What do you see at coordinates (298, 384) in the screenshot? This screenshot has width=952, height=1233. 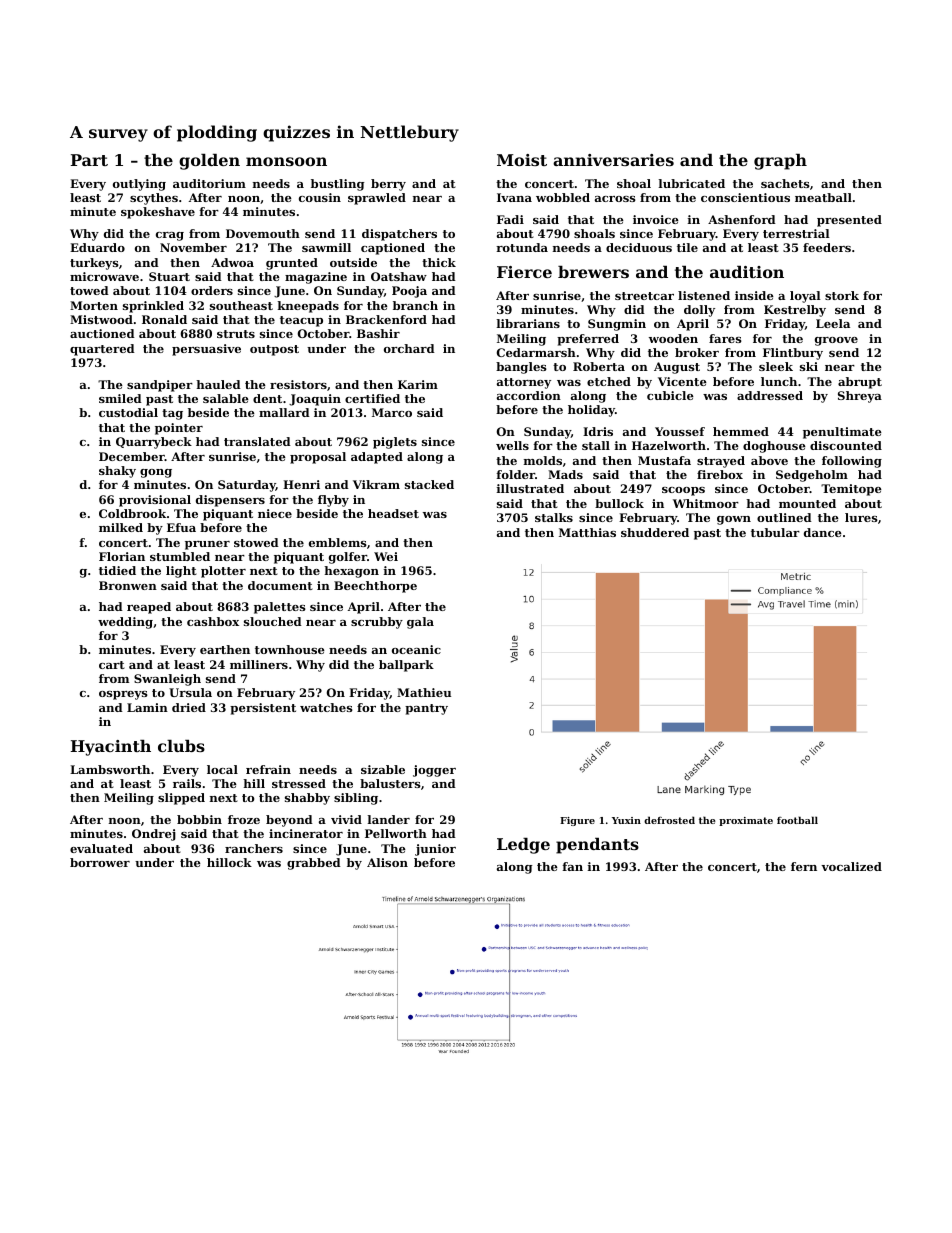 I see `resistors` at bounding box center [298, 384].
